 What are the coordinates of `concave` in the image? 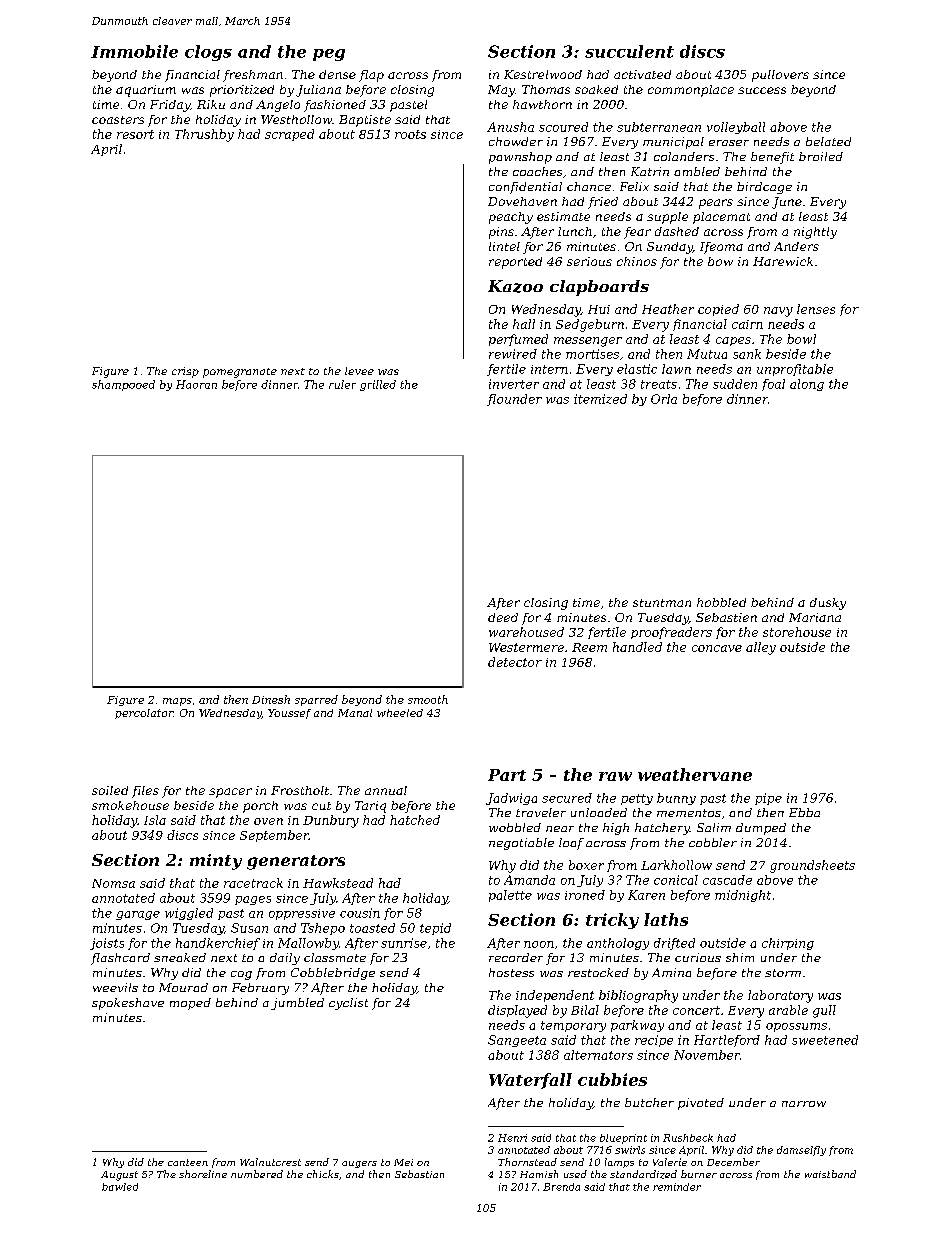 It's located at (717, 648).
